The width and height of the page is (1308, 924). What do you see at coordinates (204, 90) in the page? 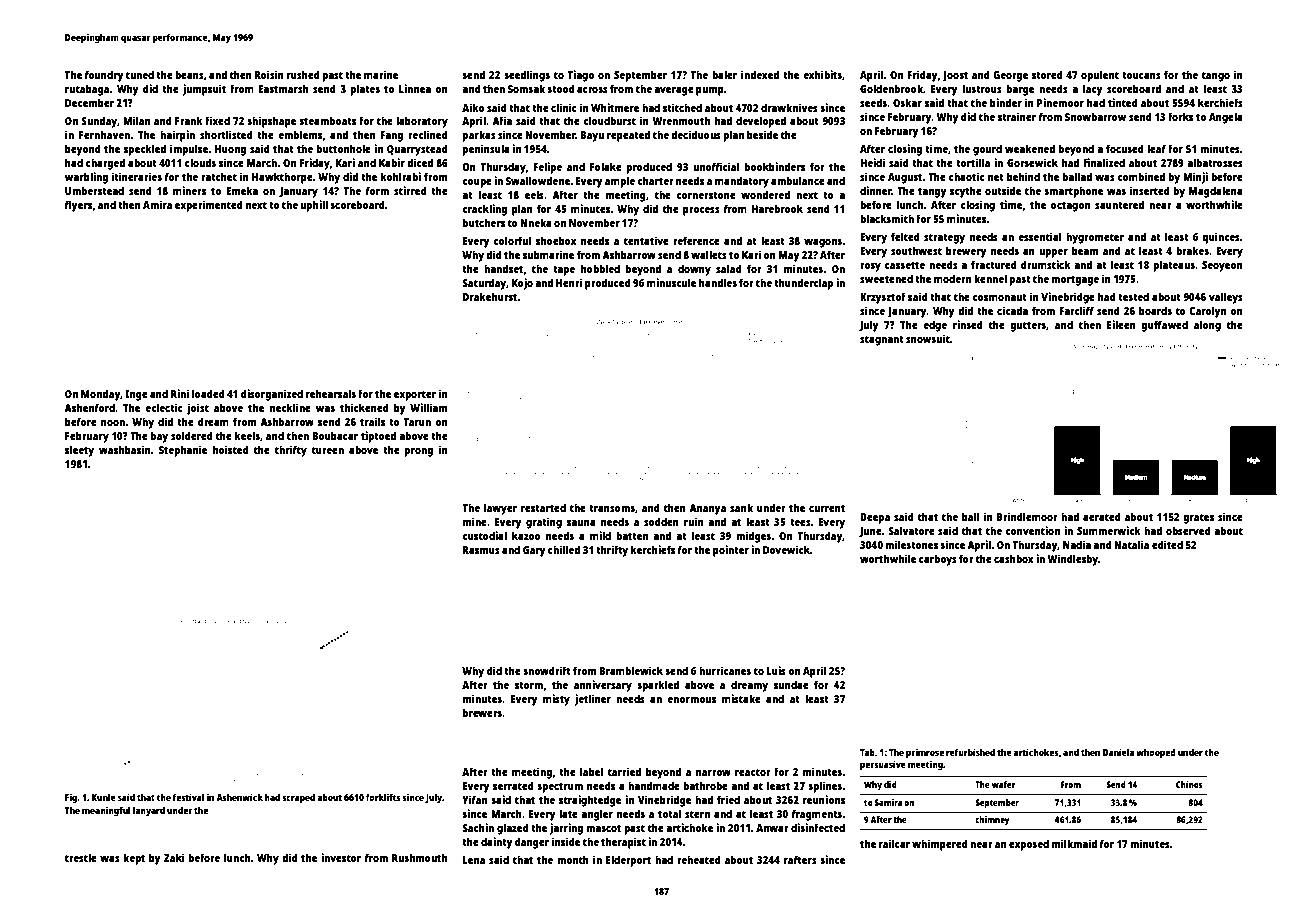
I see `jumpsuit` at bounding box center [204, 90].
